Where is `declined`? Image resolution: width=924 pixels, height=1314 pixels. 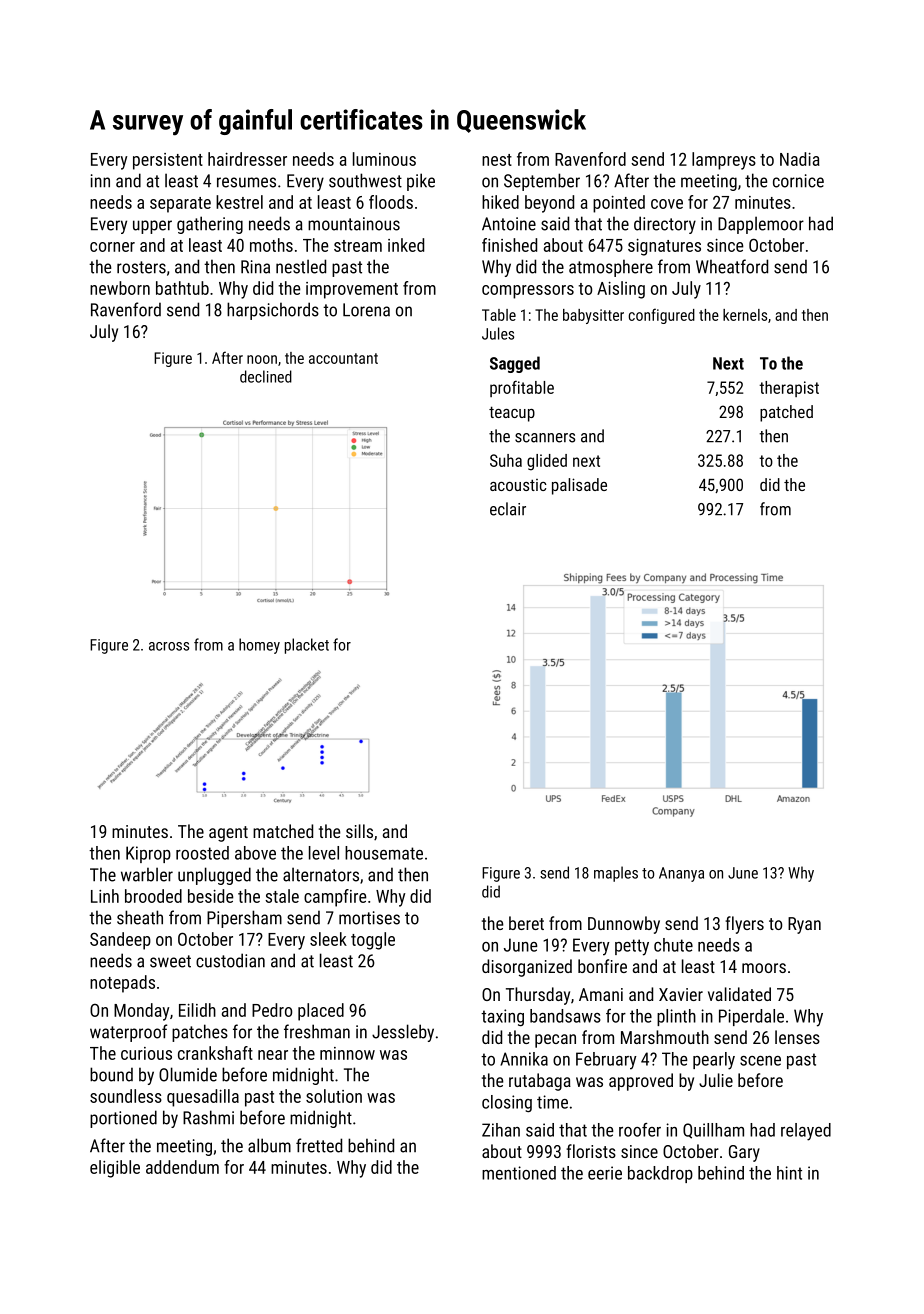
declined is located at coordinates (266, 376).
